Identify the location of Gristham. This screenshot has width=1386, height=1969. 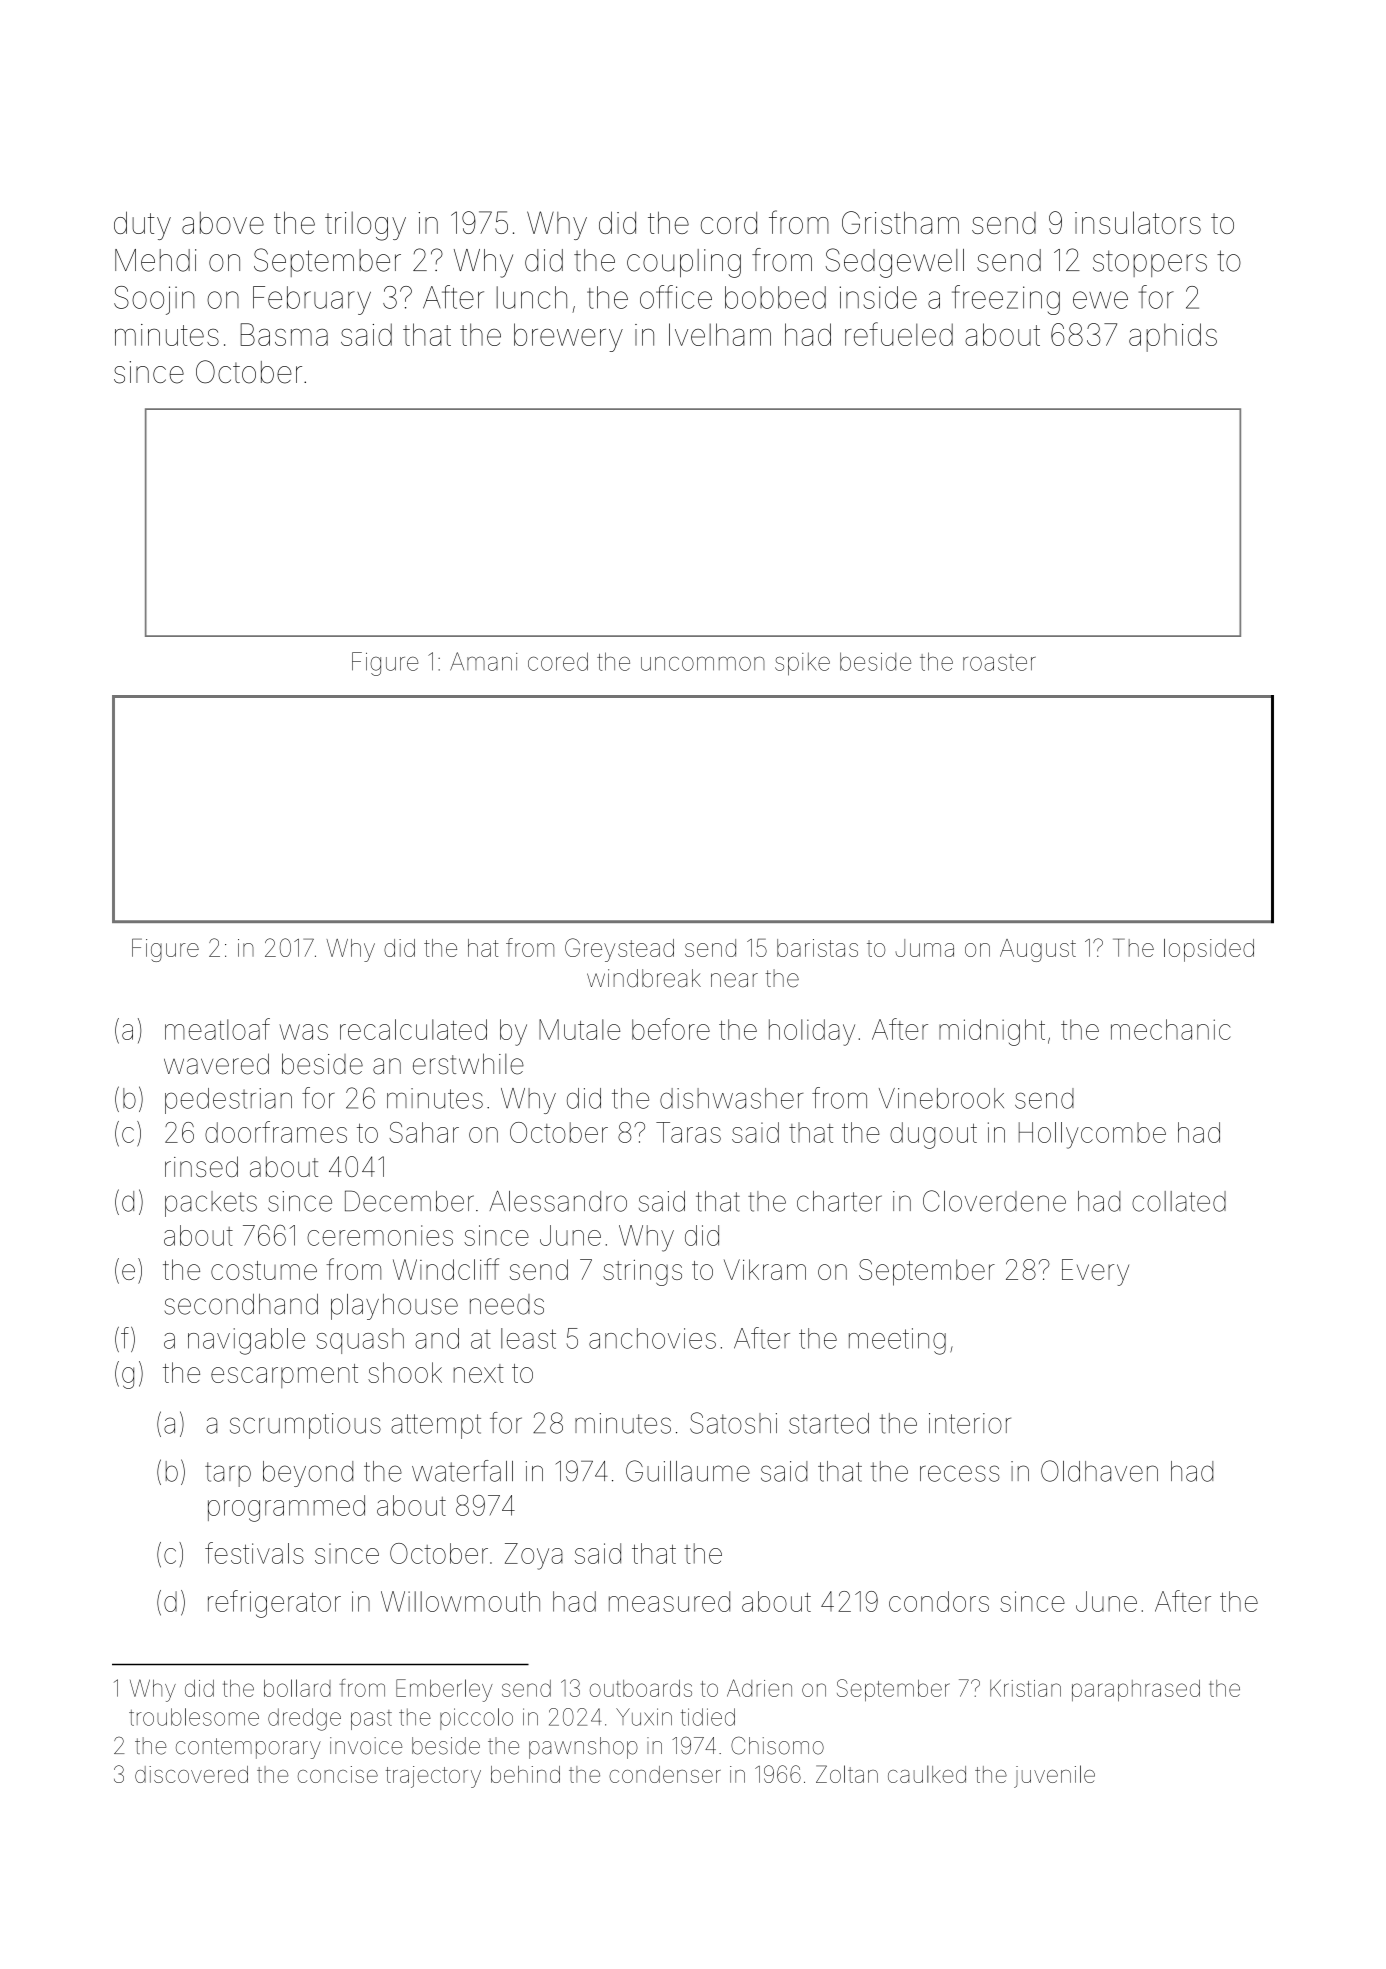
(900, 222).
